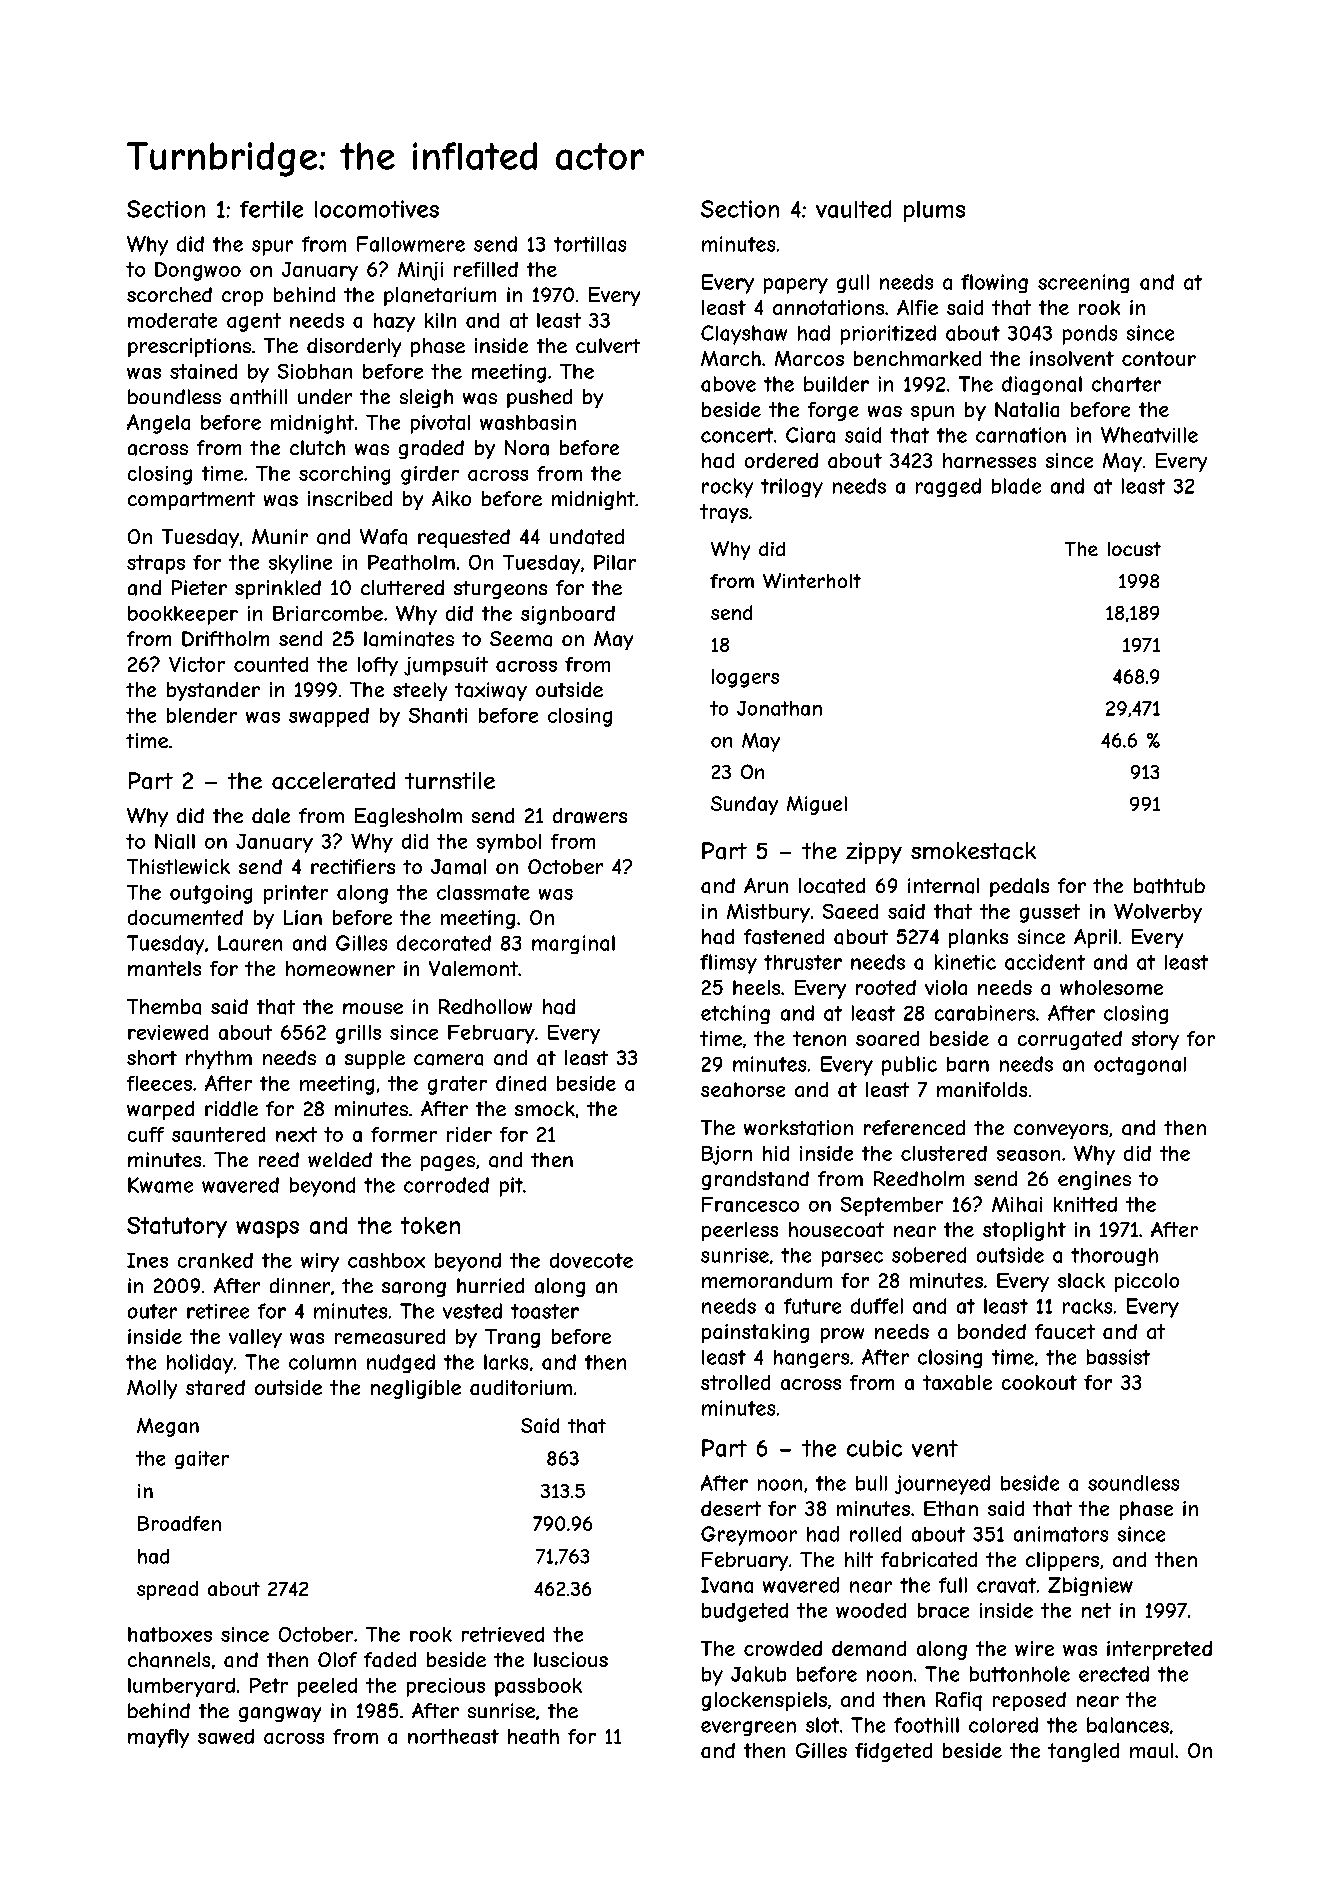 This screenshot has width=1342, height=1898. I want to click on Broadfen, so click(179, 1523).
